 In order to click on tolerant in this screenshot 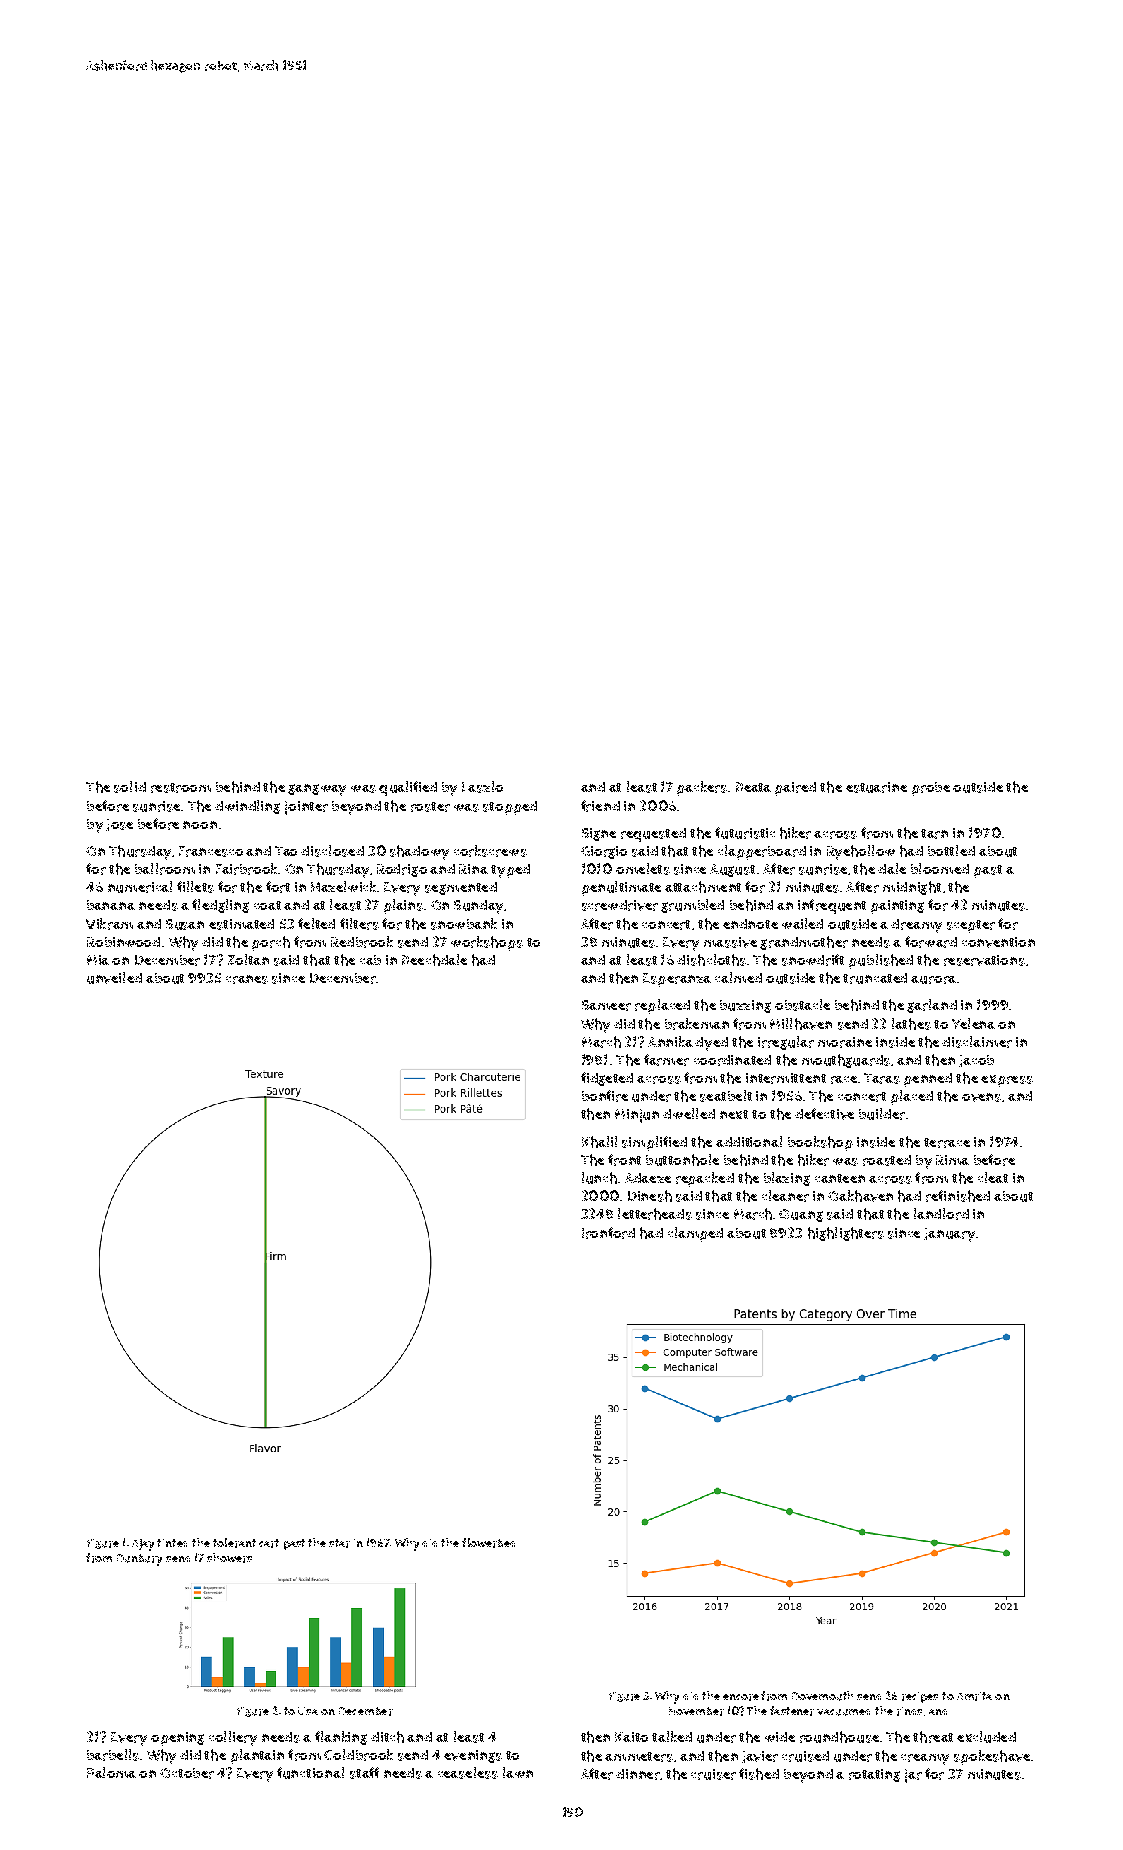, I will do `click(234, 1543)`.
